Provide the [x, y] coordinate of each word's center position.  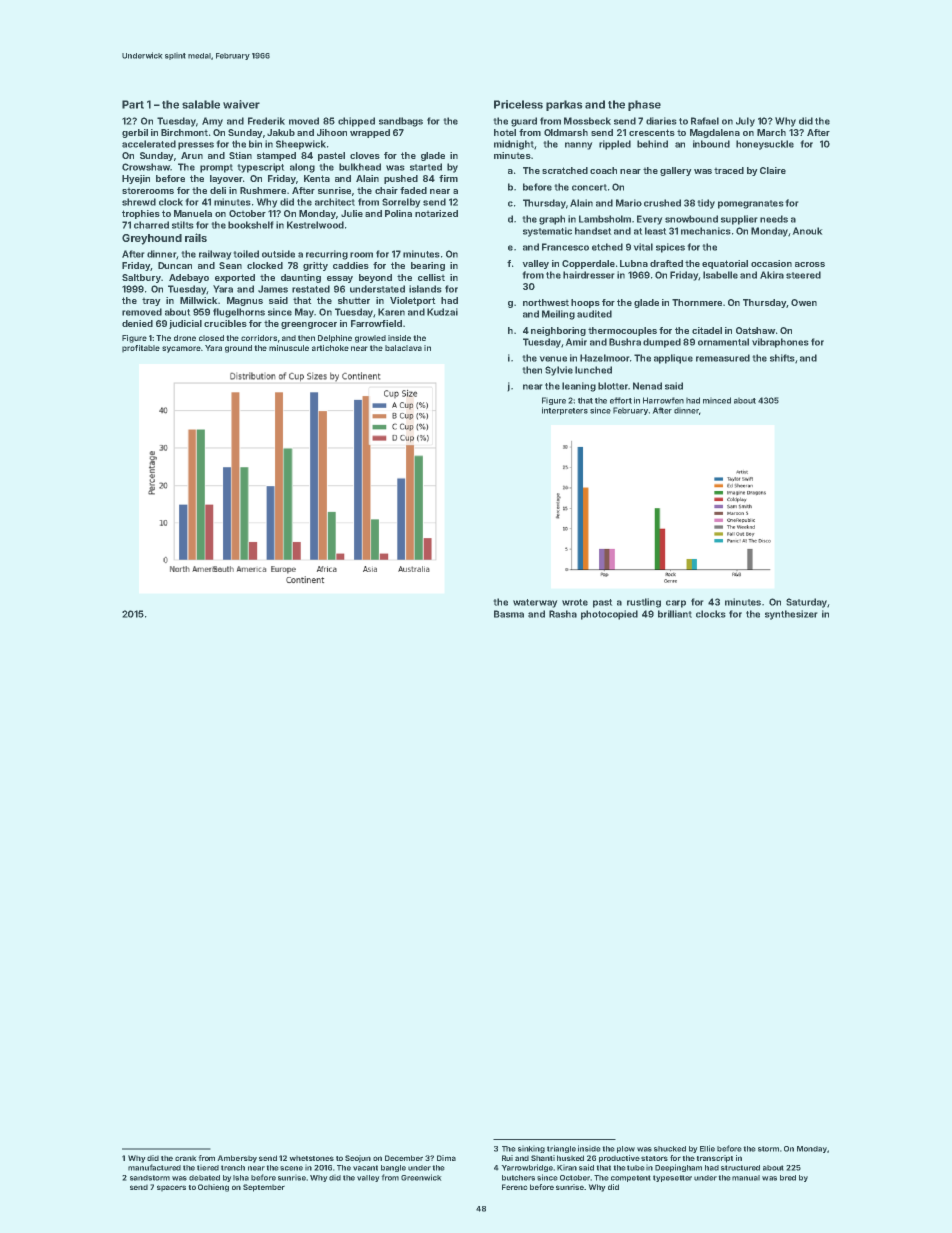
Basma [509, 614]
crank [186, 1158]
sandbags [401, 122]
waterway [535, 603]
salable [201, 104]
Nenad [647, 386]
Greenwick [421, 1177]
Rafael [705, 121]
